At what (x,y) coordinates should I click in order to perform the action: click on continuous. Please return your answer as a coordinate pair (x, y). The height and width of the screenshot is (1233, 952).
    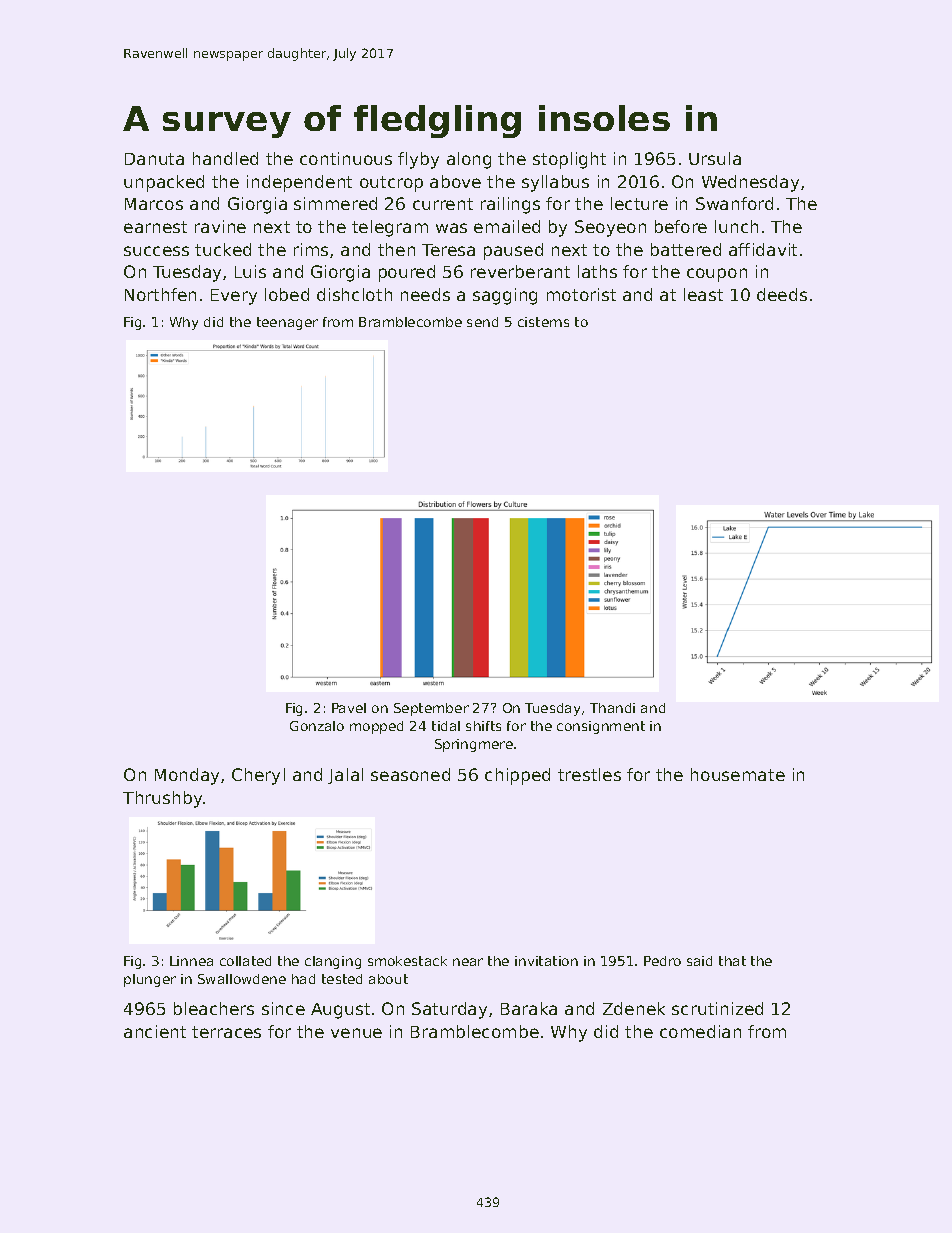
    Looking at the image, I should click on (346, 158).
